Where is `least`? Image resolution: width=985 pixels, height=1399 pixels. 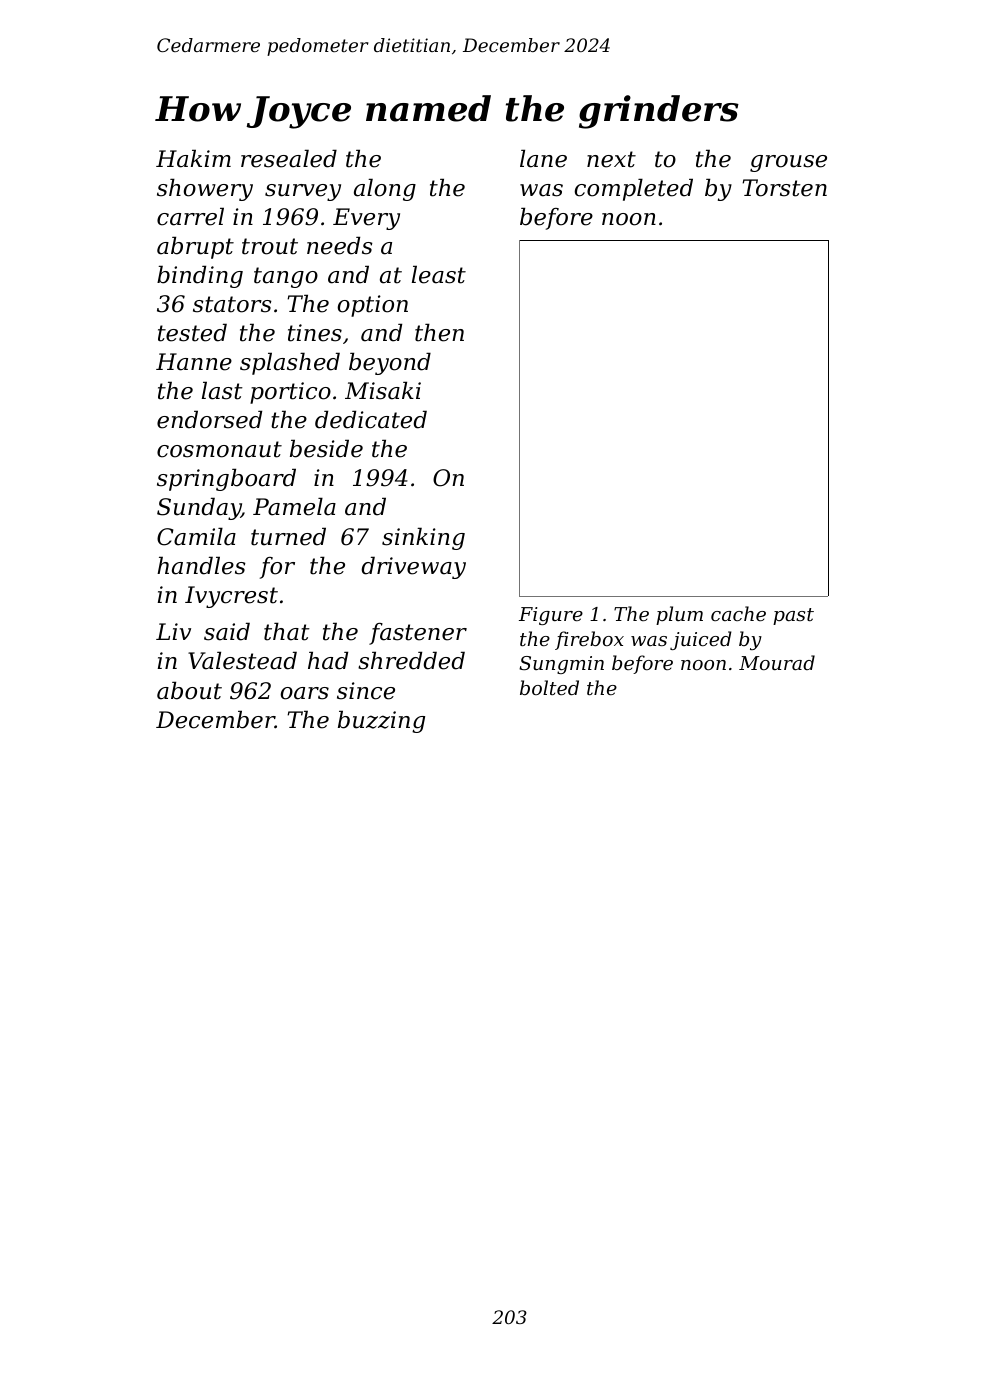 least is located at coordinates (439, 274).
